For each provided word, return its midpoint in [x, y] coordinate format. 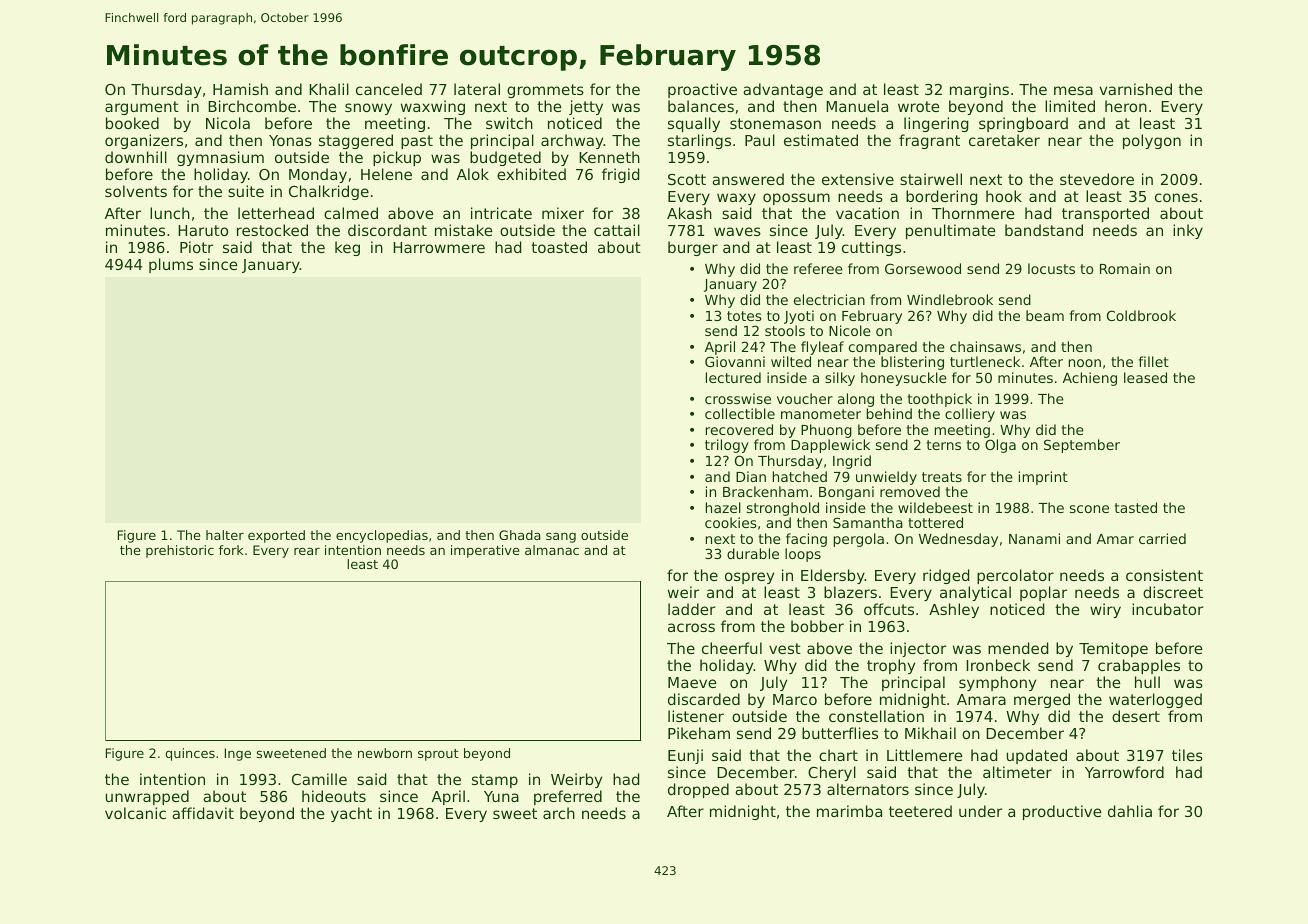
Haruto [203, 230]
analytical [975, 593]
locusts [1051, 268]
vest [785, 648]
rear [307, 551]
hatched [800, 476]
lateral [477, 89]
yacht [351, 814]
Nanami [1034, 538]
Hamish [240, 89]
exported [276, 536]
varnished [1135, 89]
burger [693, 248]
